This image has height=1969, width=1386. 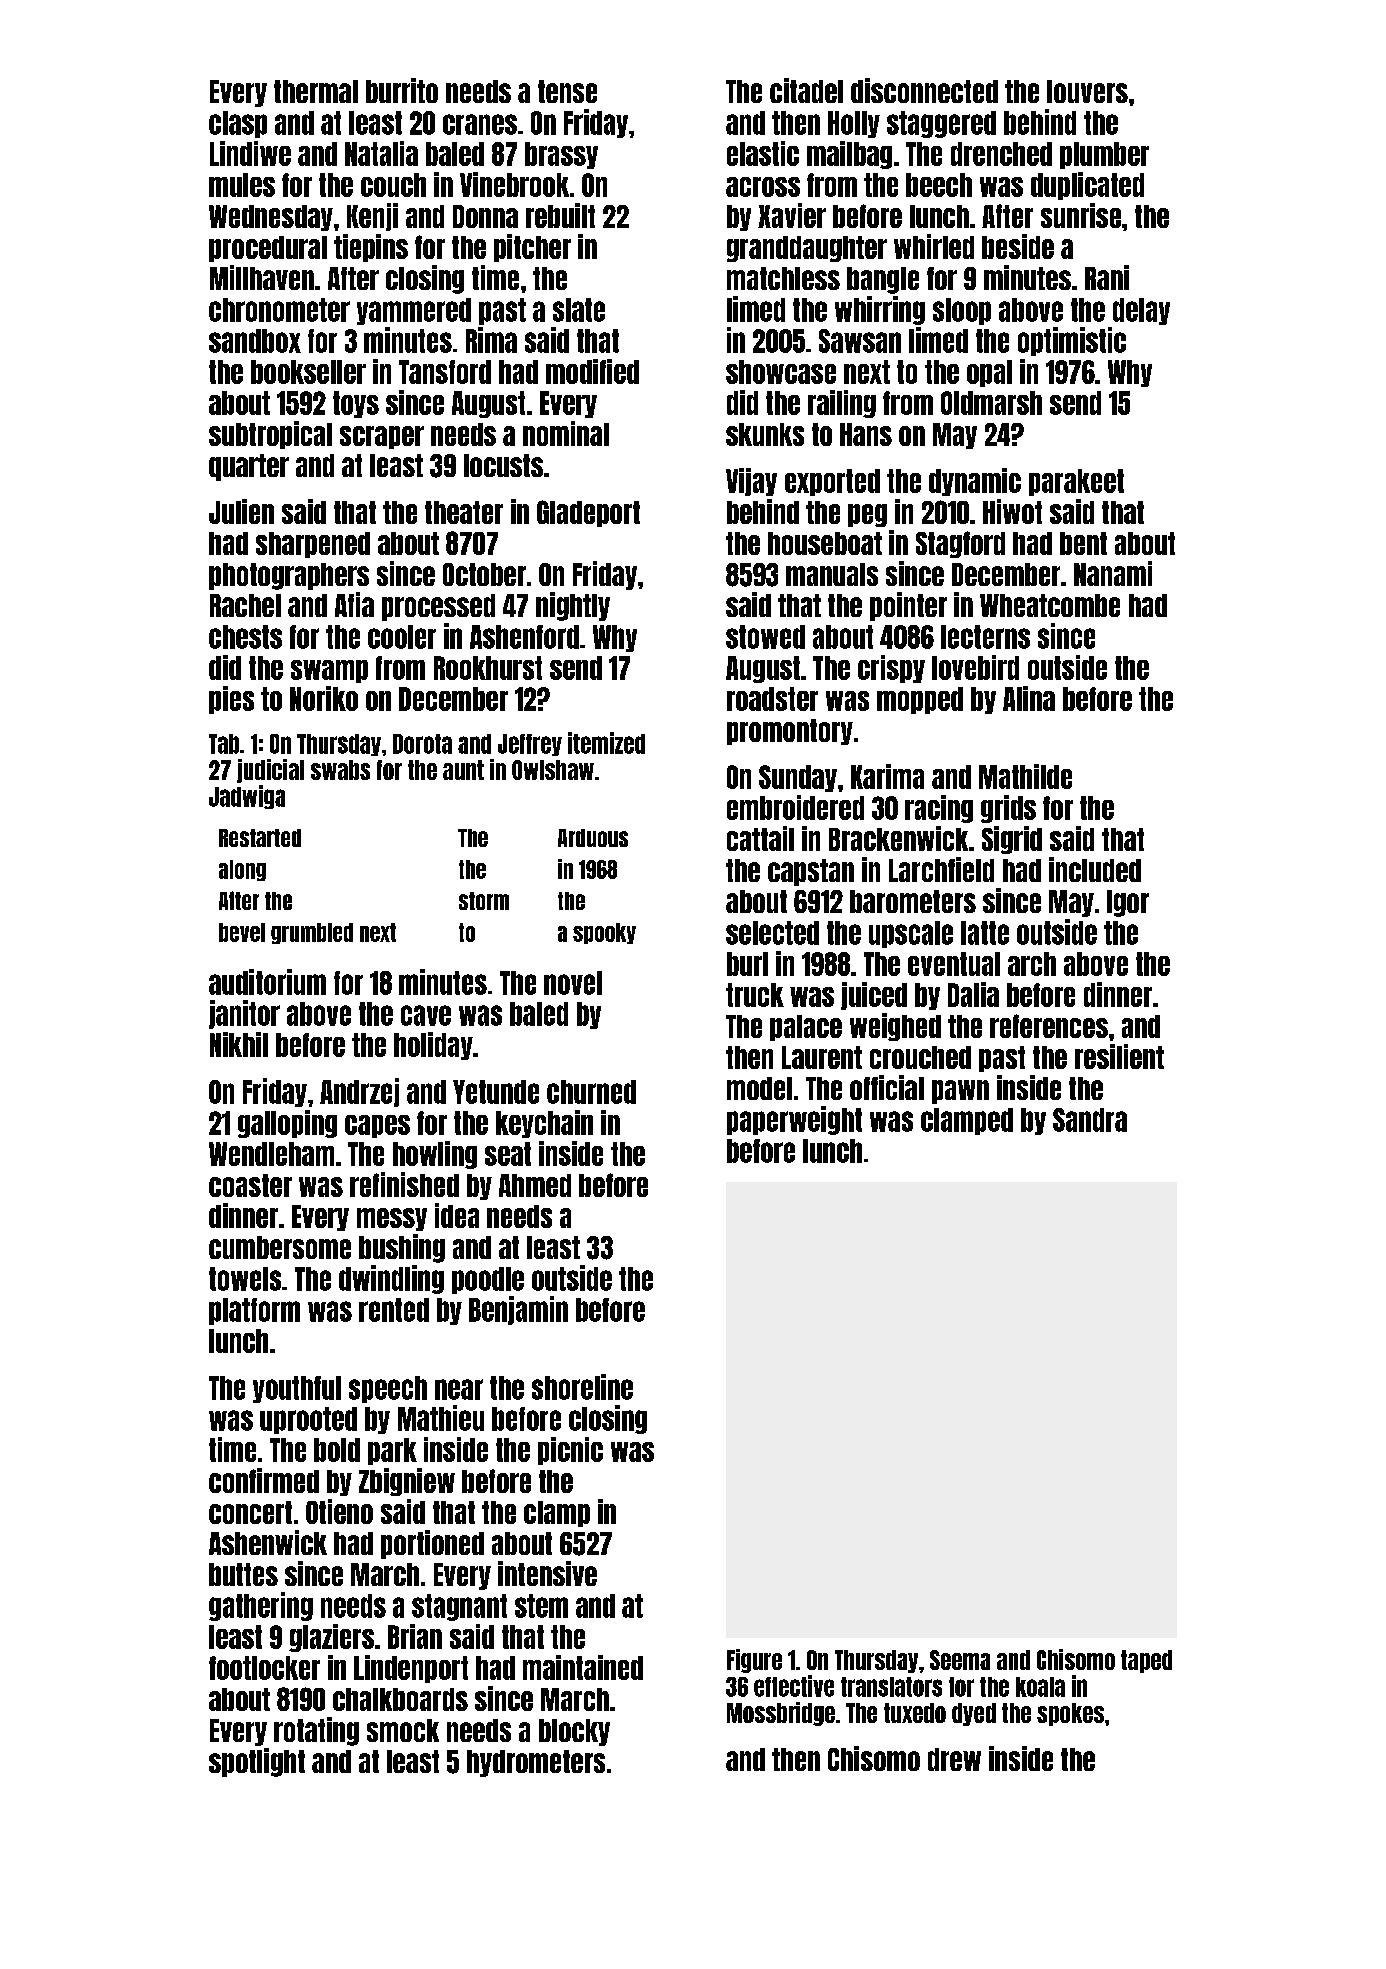 What do you see at coordinates (432, 1544) in the image?
I see `portioned` at bounding box center [432, 1544].
